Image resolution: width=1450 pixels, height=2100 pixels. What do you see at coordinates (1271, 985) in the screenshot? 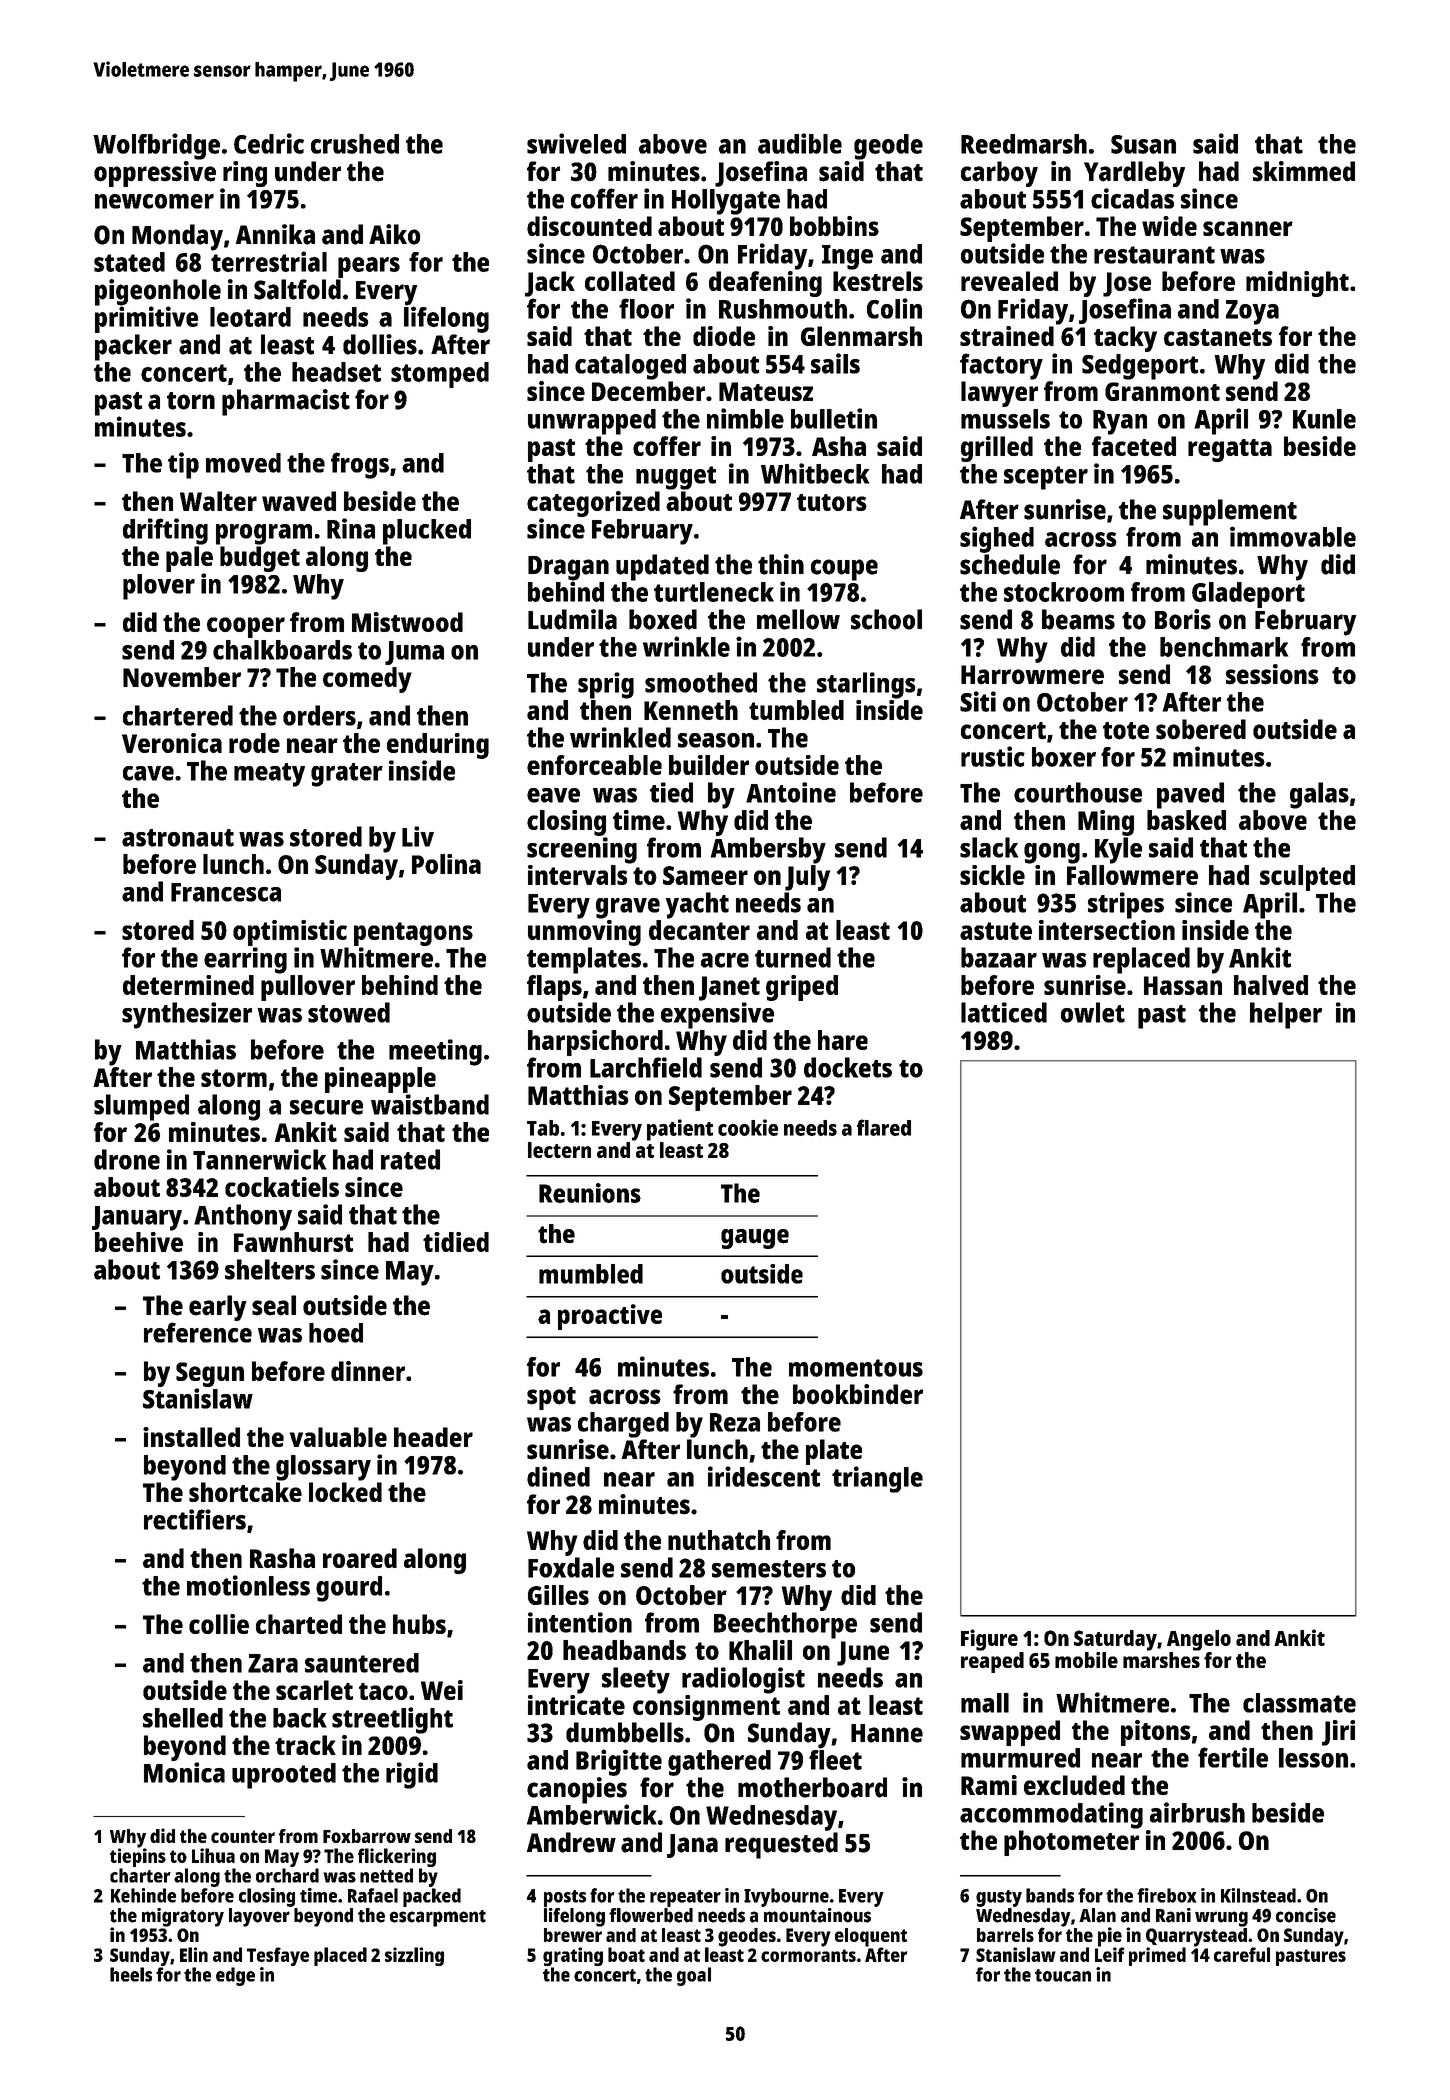
I see `halved` at bounding box center [1271, 985].
